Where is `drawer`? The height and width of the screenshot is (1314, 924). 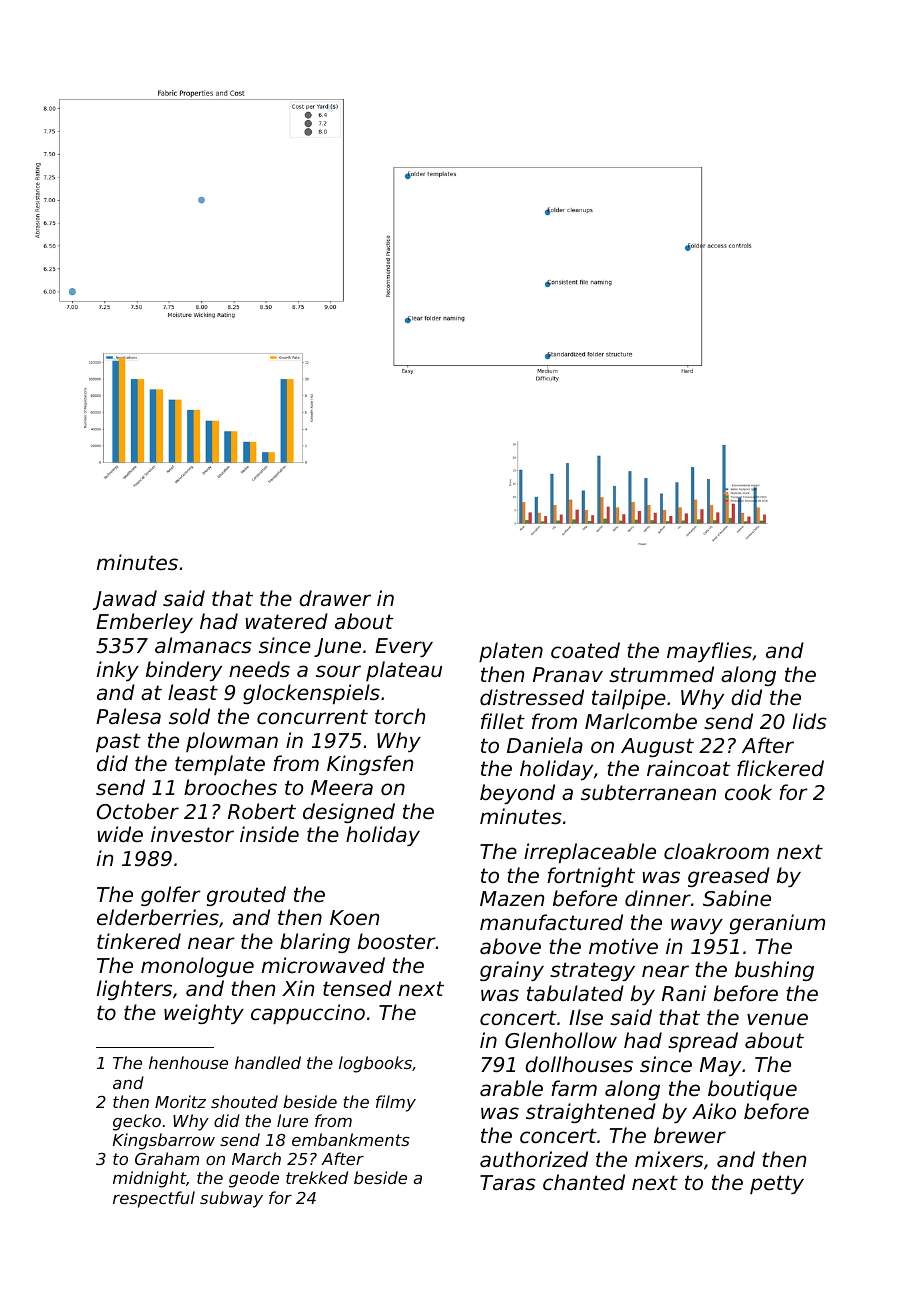
drawer is located at coordinates (335, 598).
